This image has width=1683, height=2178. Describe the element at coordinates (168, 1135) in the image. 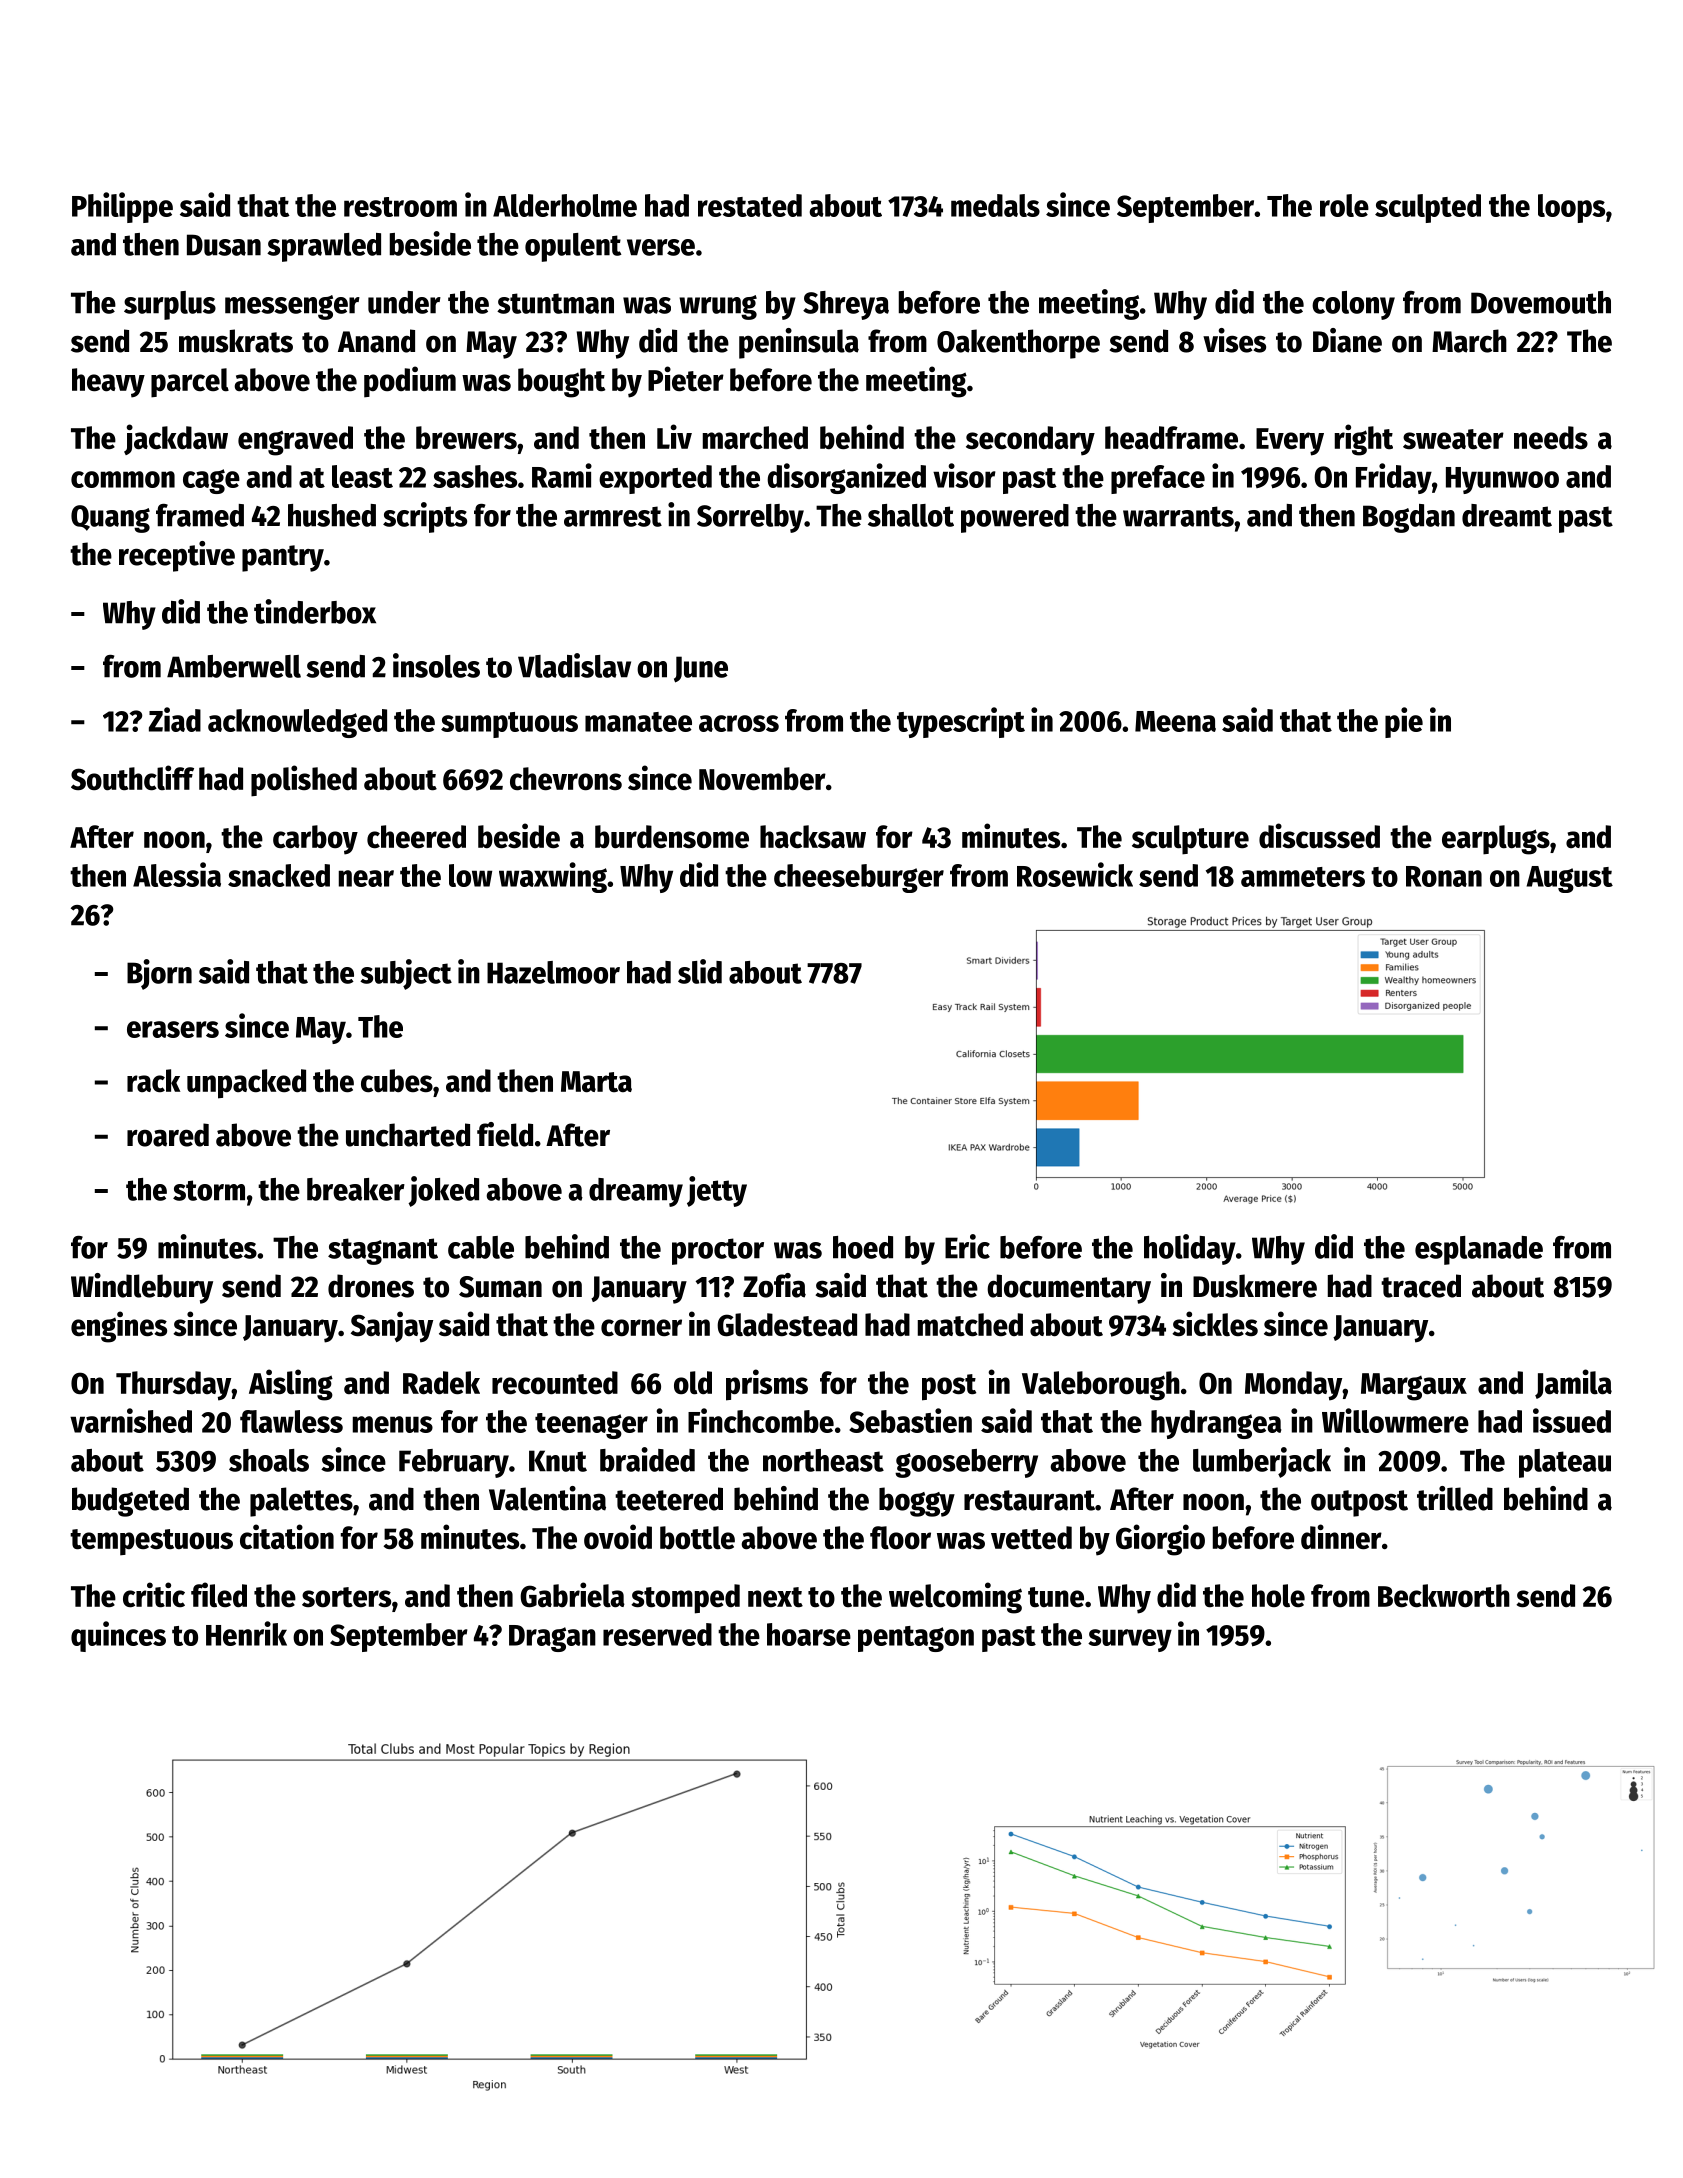

I see `roared` at that location.
